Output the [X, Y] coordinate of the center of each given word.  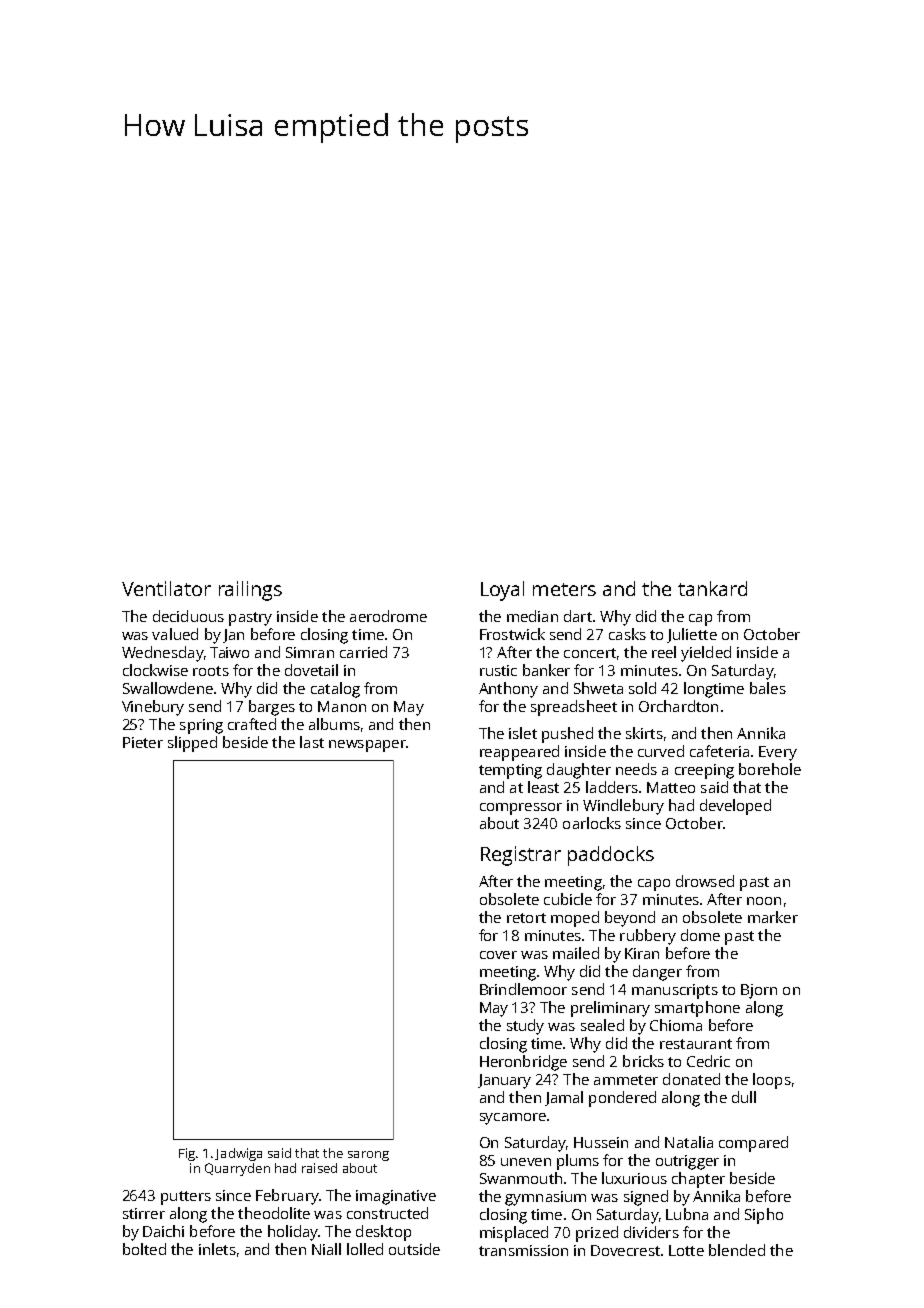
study [525, 1027]
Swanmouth [521, 1178]
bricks [643, 1061]
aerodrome [388, 616]
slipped [192, 744]
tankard [712, 588]
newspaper [367, 746]
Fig [187, 1154]
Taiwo [229, 652]
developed [735, 807]
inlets [217, 1249]
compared [753, 1144]
